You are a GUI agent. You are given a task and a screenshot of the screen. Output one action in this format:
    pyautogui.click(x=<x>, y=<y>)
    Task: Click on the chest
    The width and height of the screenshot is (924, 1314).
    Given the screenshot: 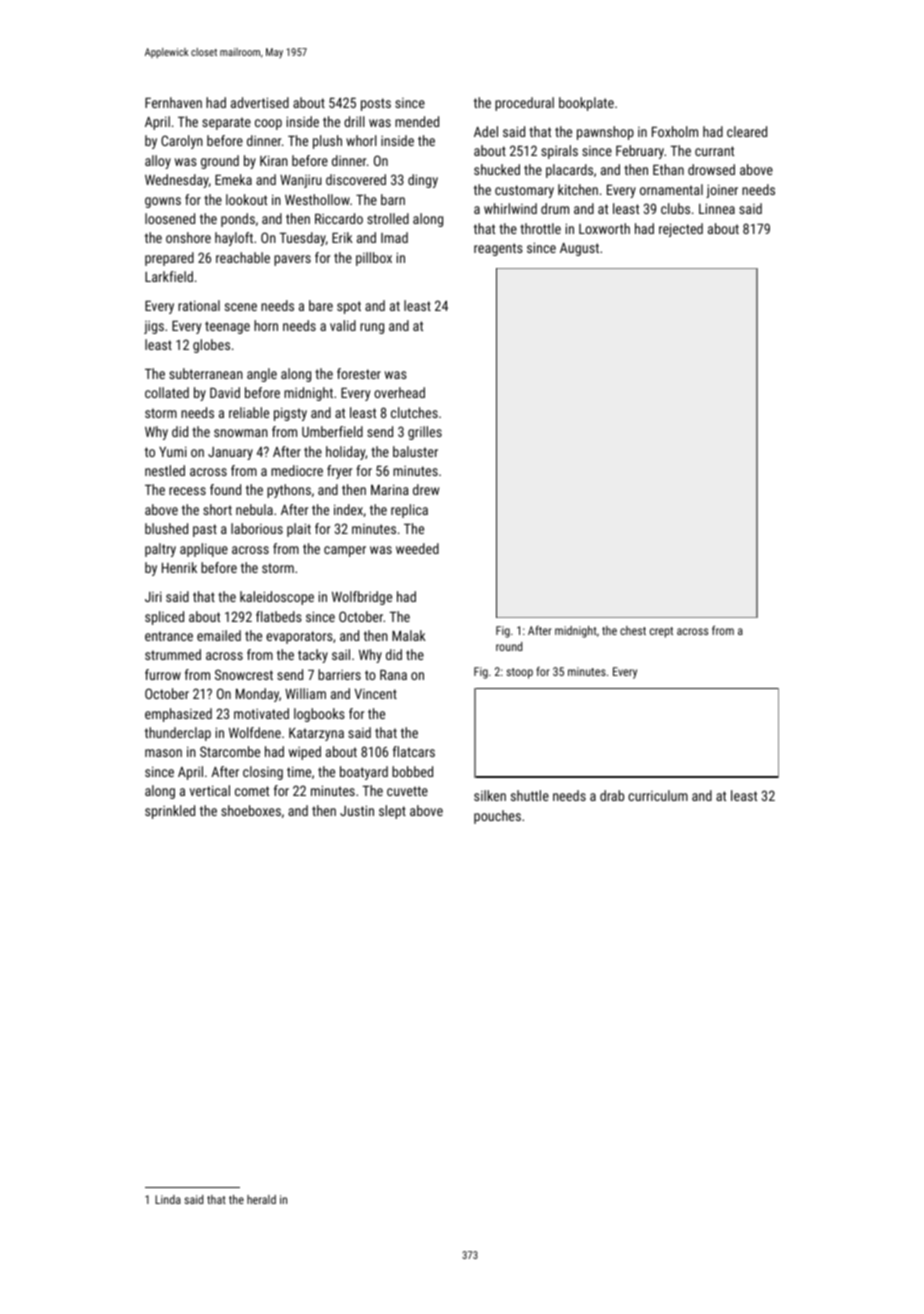 What is the action you would take?
    pyautogui.click(x=633, y=630)
